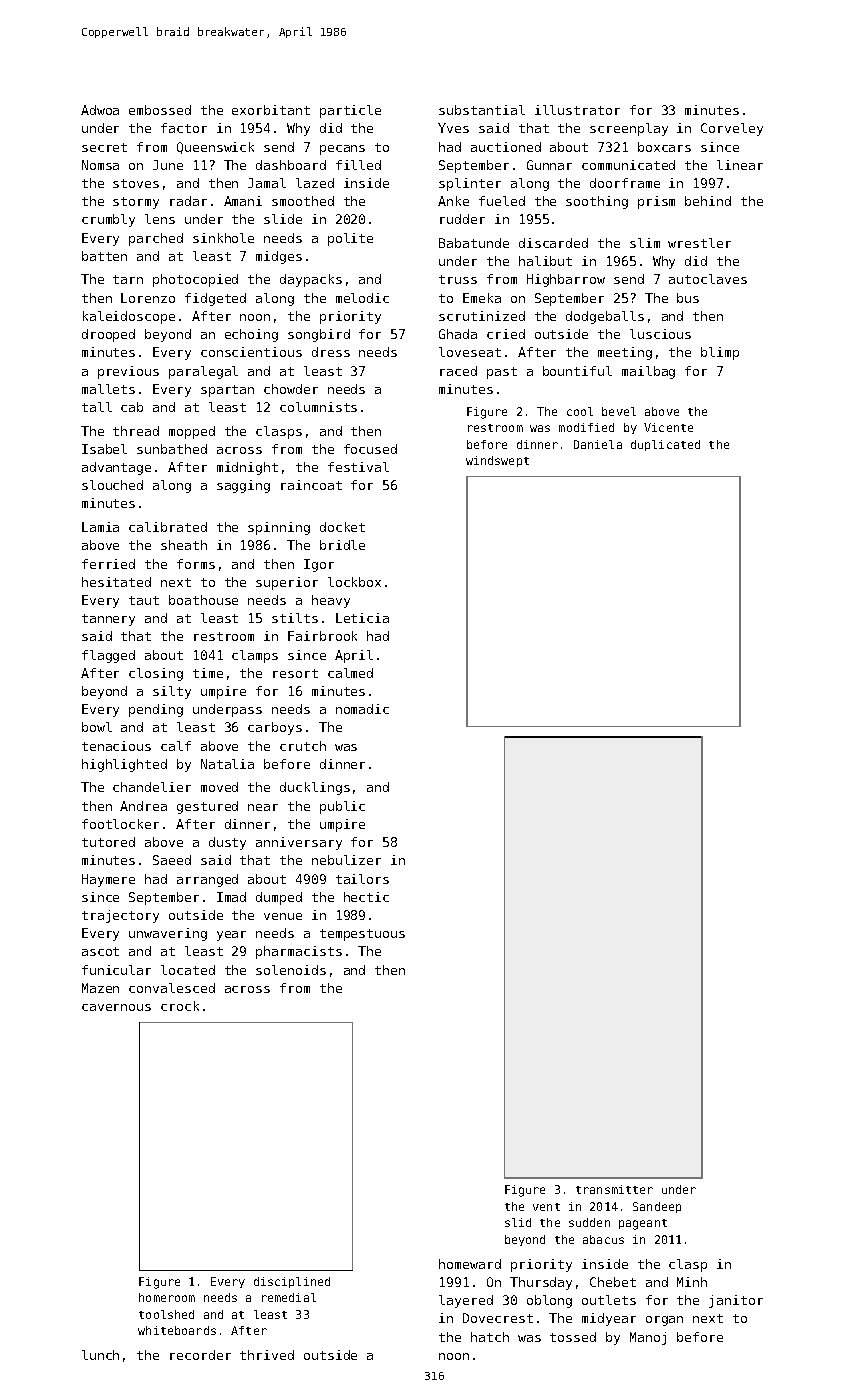  I want to click on cavernous, so click(116, 1007).
